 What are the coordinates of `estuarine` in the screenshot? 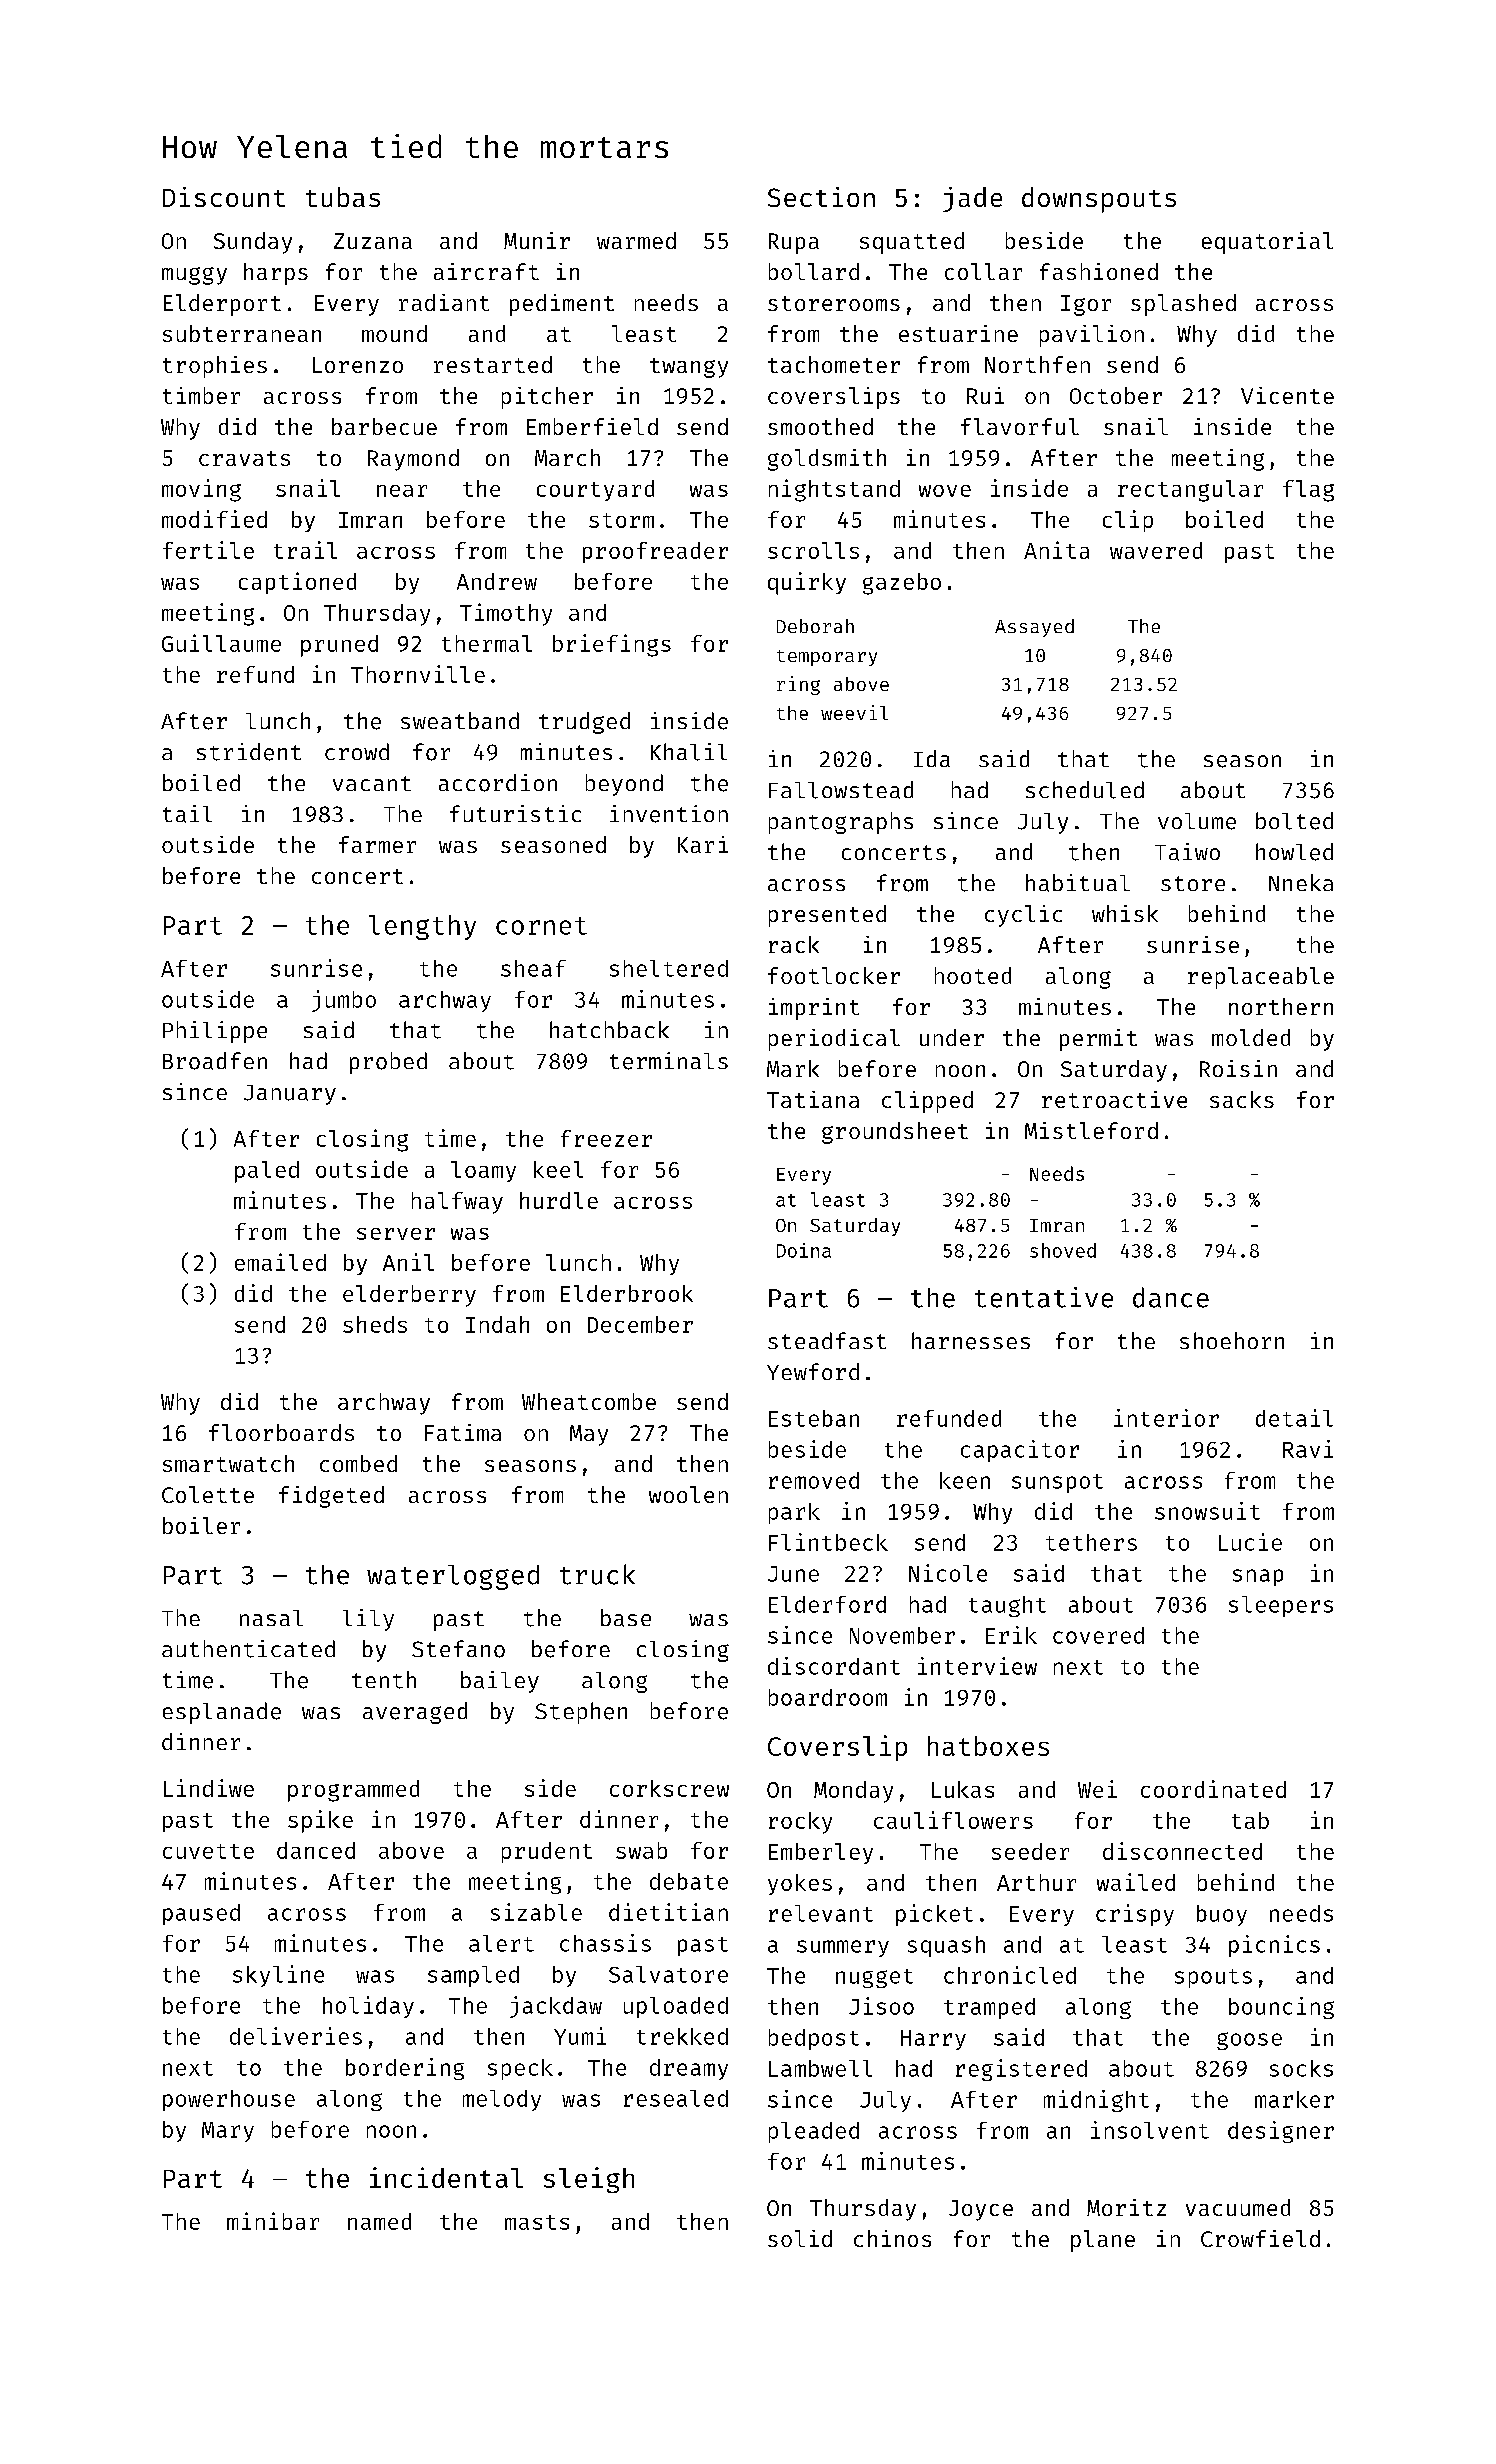 It's located at (958, 333).
